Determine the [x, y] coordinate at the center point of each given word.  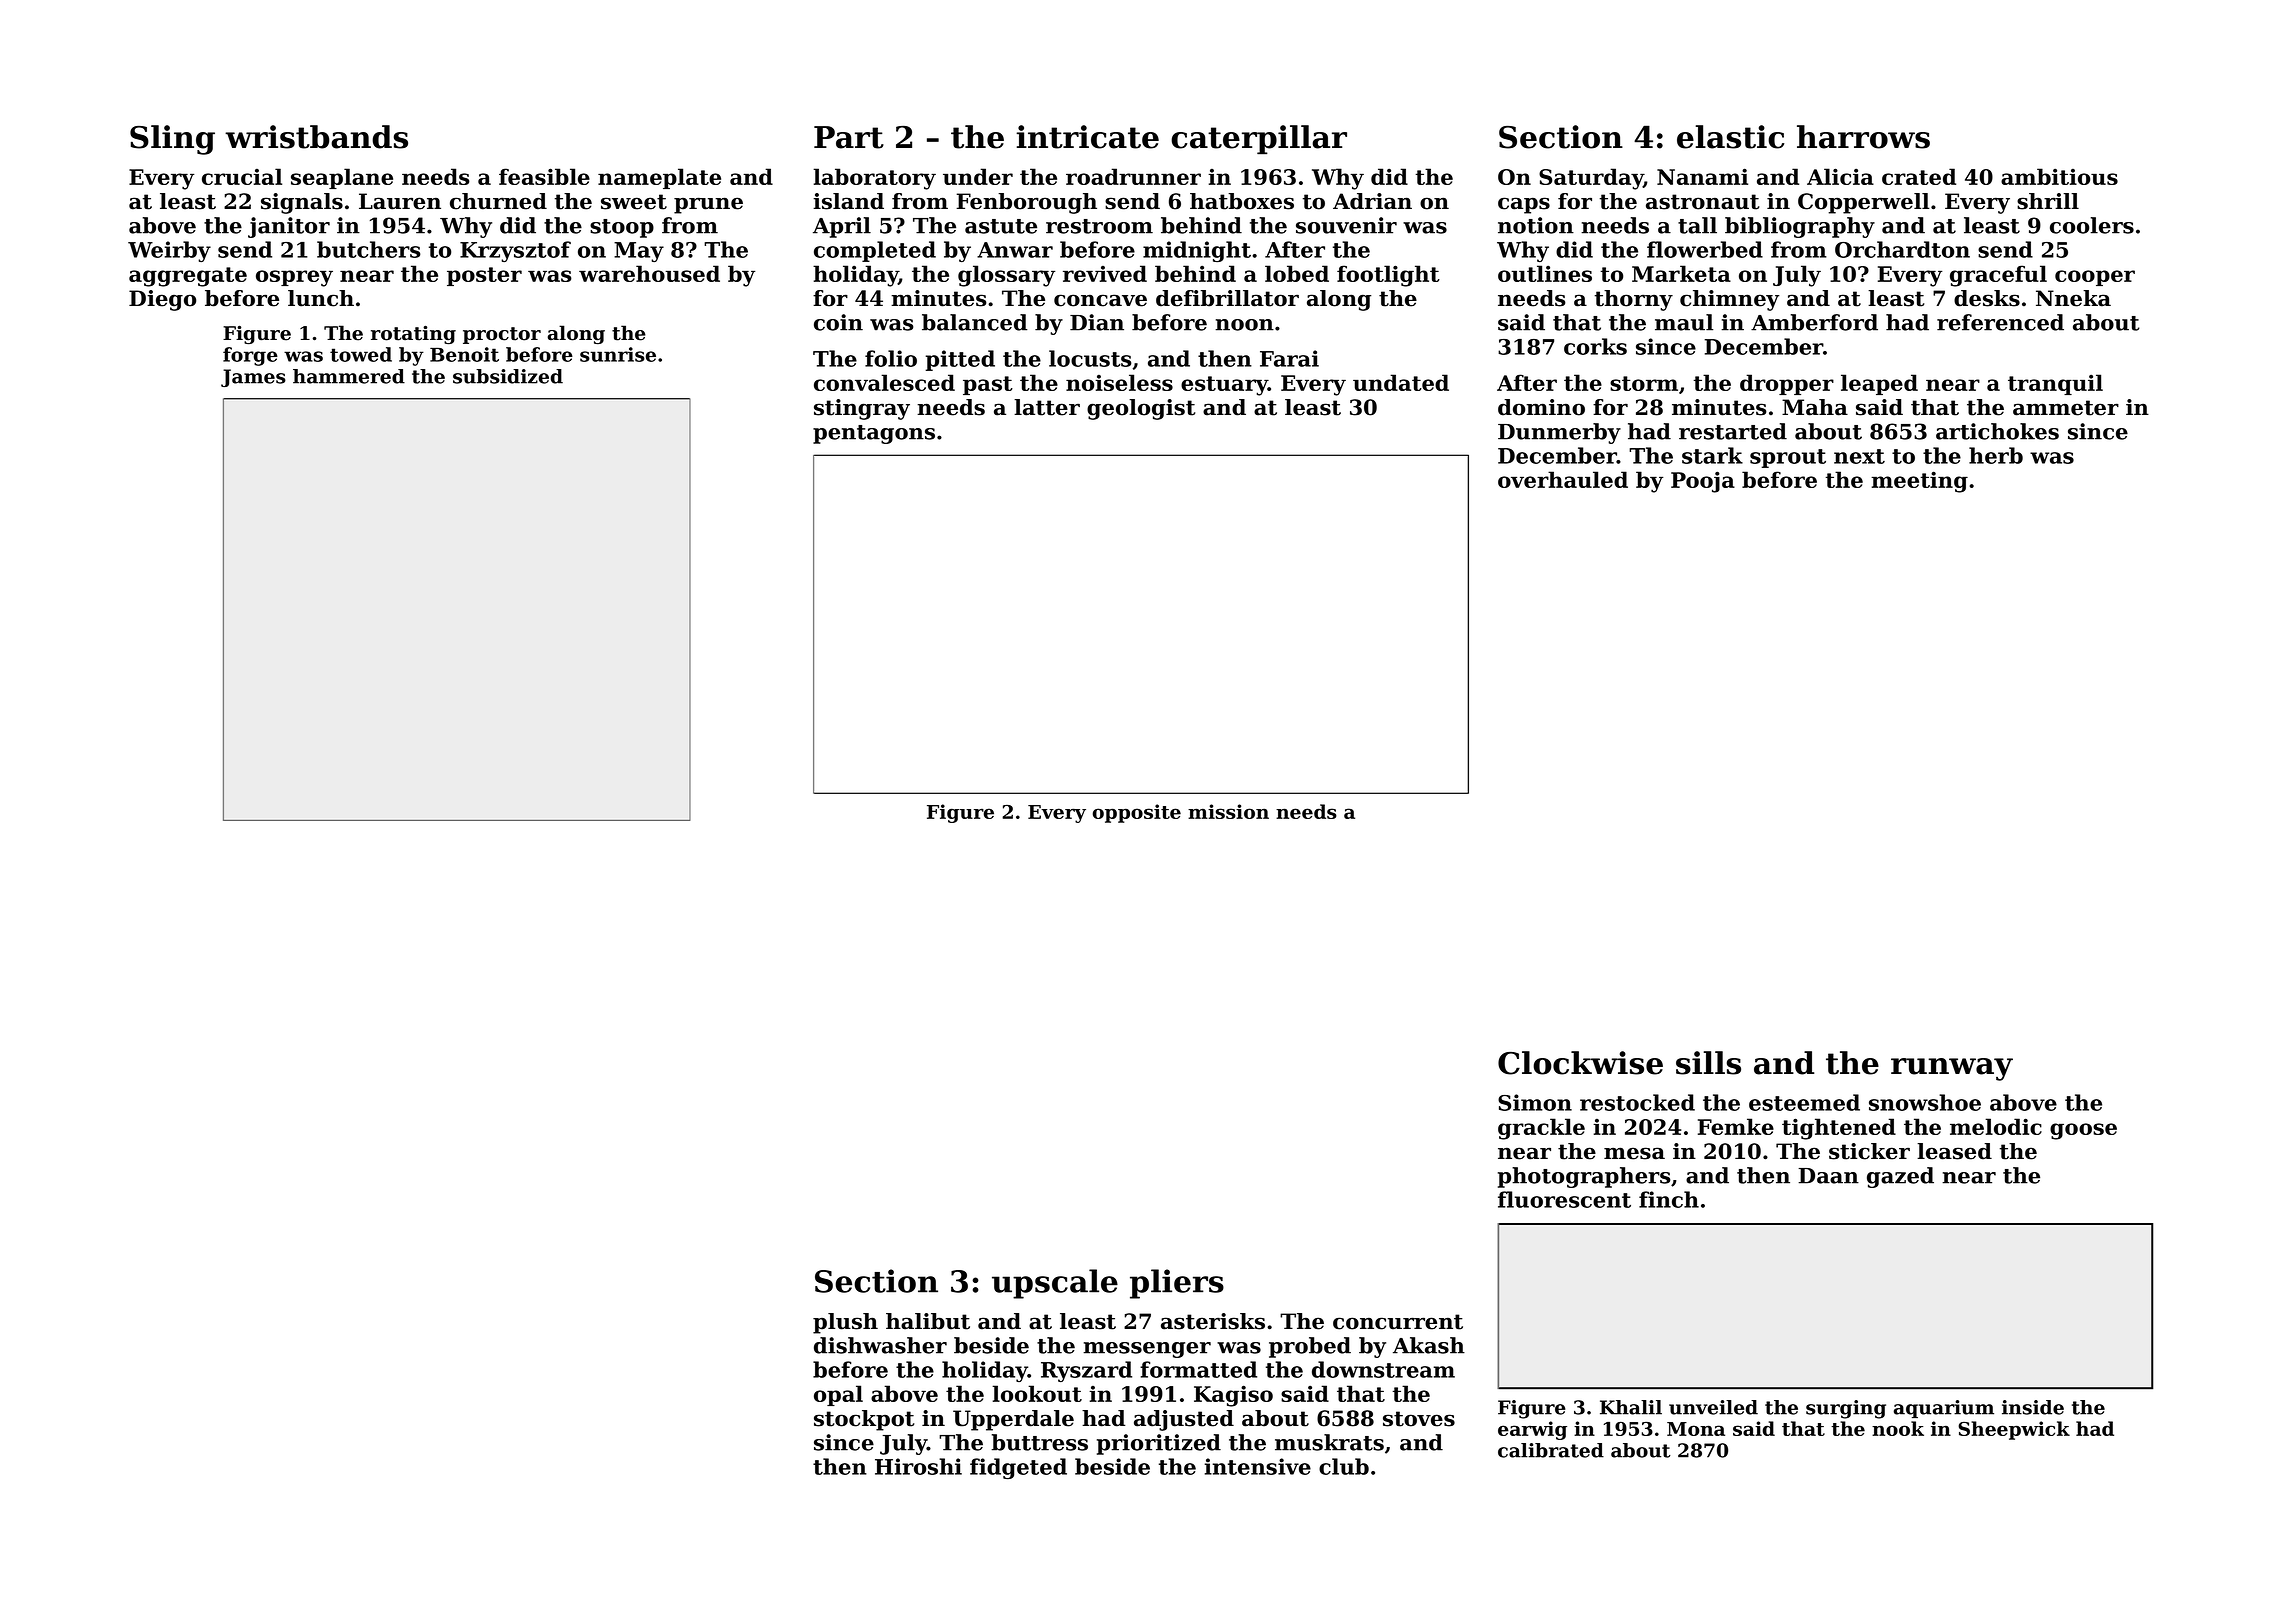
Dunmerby [1559, 433]
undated [1401, 382]
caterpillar [1259, 139]
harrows [1863, 137]
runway [1952, 1069]
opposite [1137, 813]
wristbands [316, 137]
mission [1228, 811]
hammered [349, 376]
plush [845, 1323]
